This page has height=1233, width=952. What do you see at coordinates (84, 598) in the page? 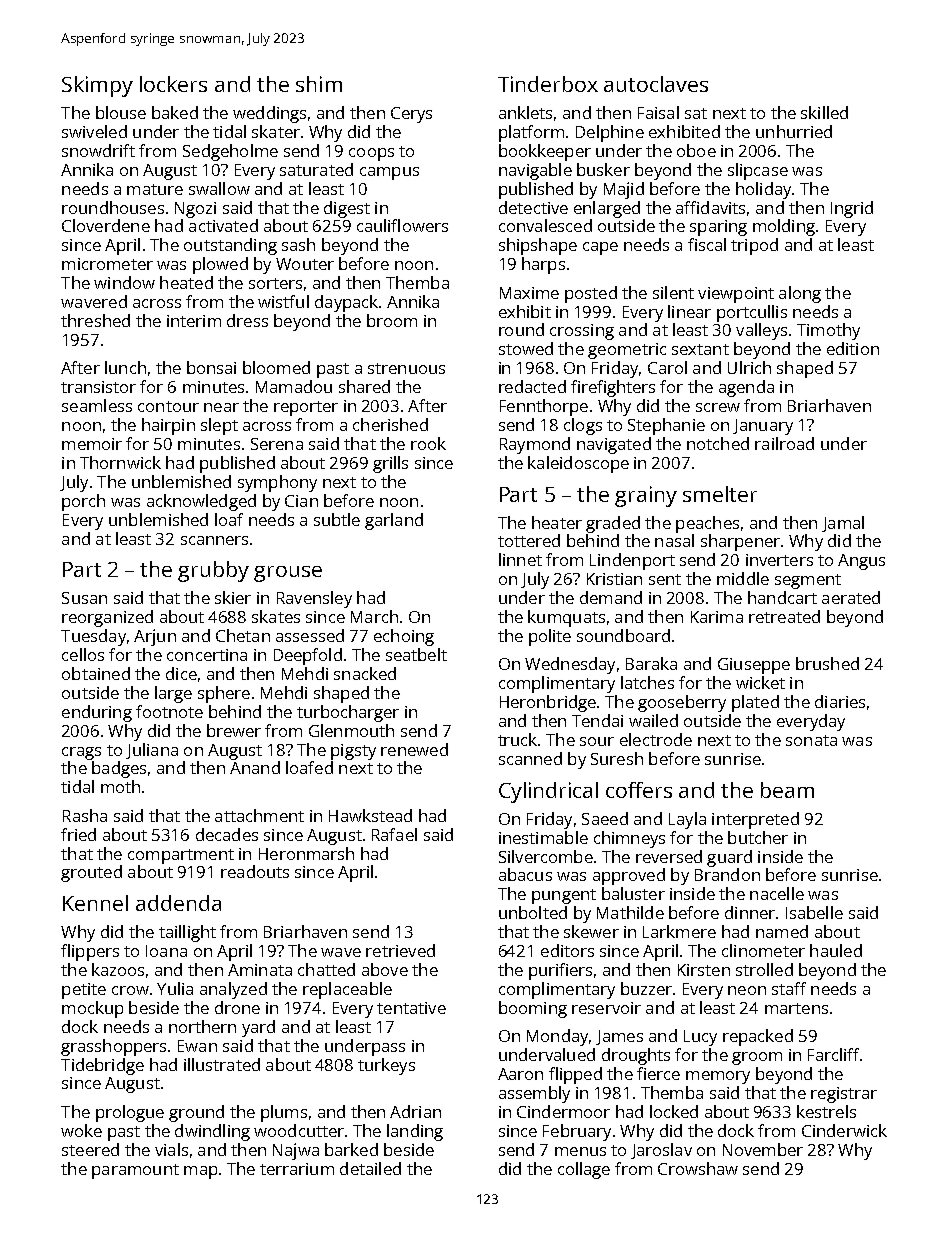
I see `Susan` at bounding box center [84, 598].
